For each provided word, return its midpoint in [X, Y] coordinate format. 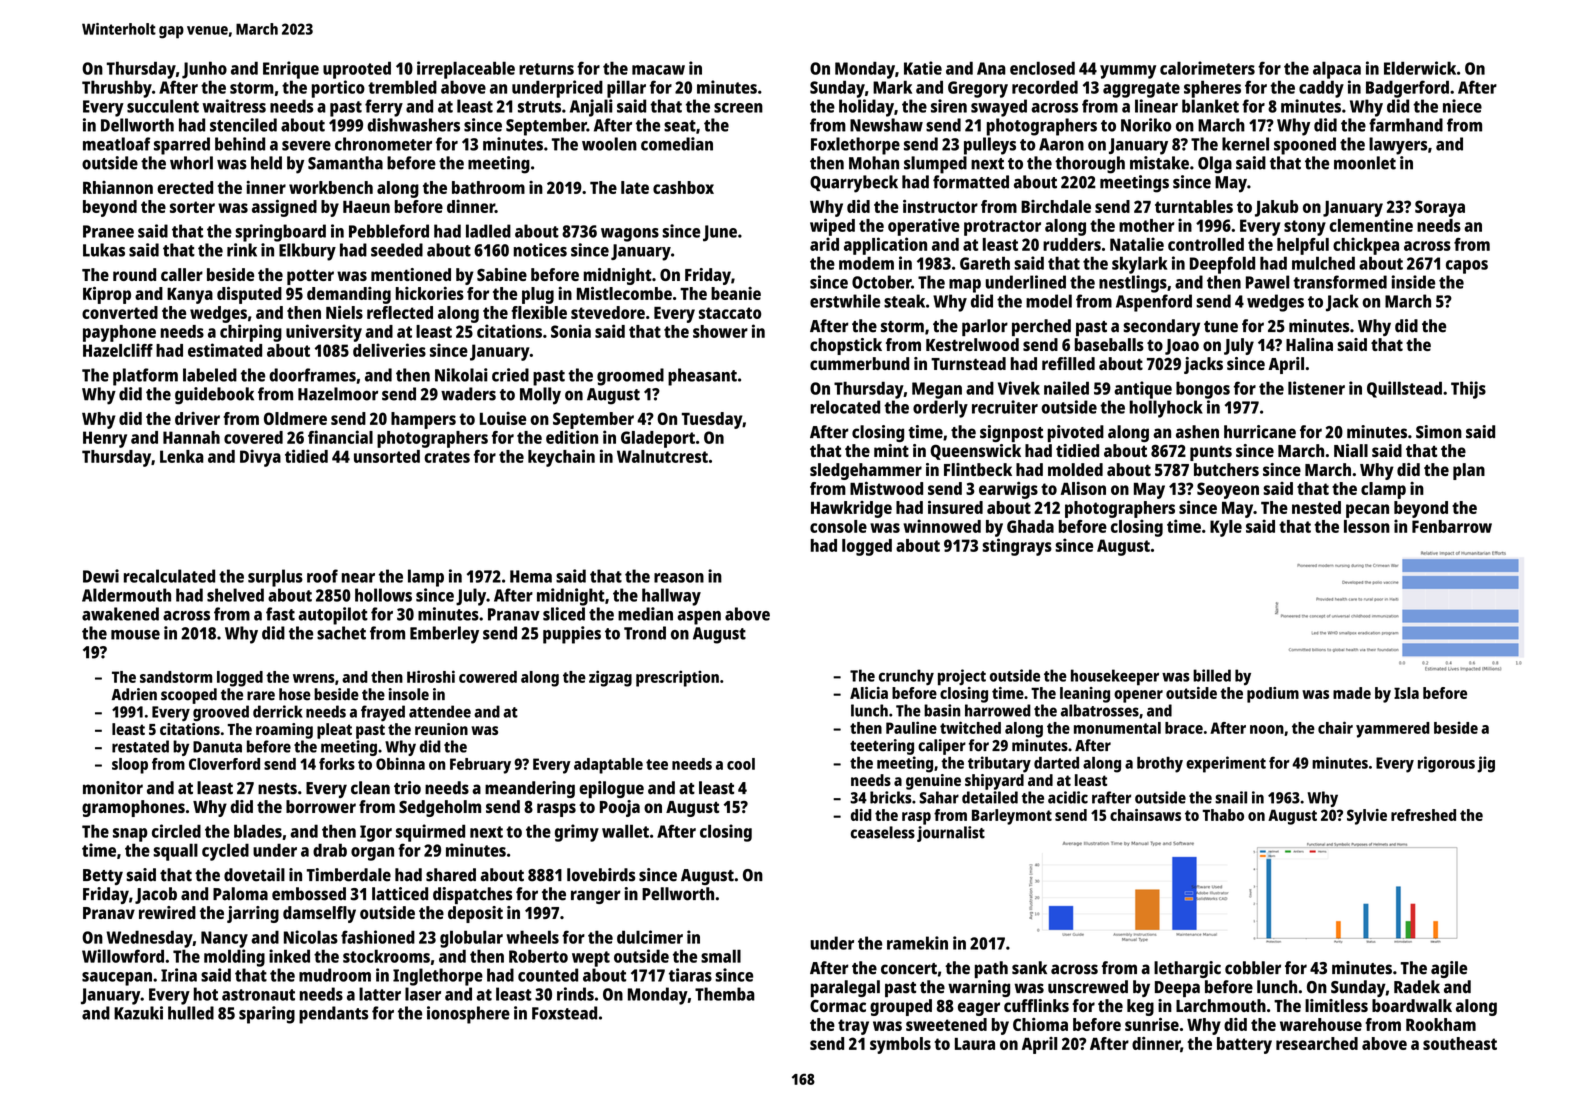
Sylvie [1367, 817]
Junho [204, 70]
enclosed [1042, 68]
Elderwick [1420, 68]
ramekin [917, 943]
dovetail [254, 875]
